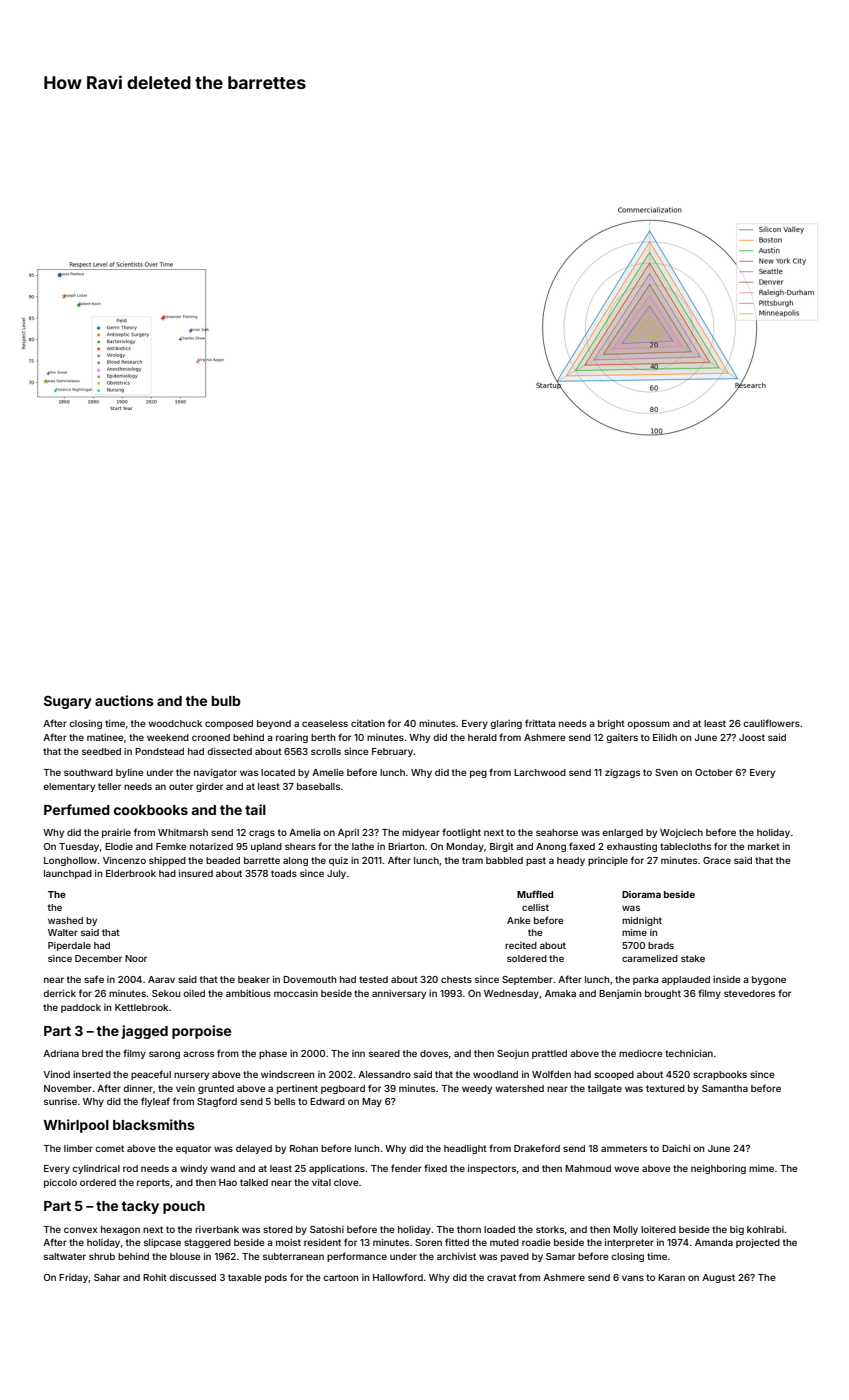 The image size is (849, 1400). Describe the element at coordinates (557, 832) in the page. I see `seahorse` at that location.
